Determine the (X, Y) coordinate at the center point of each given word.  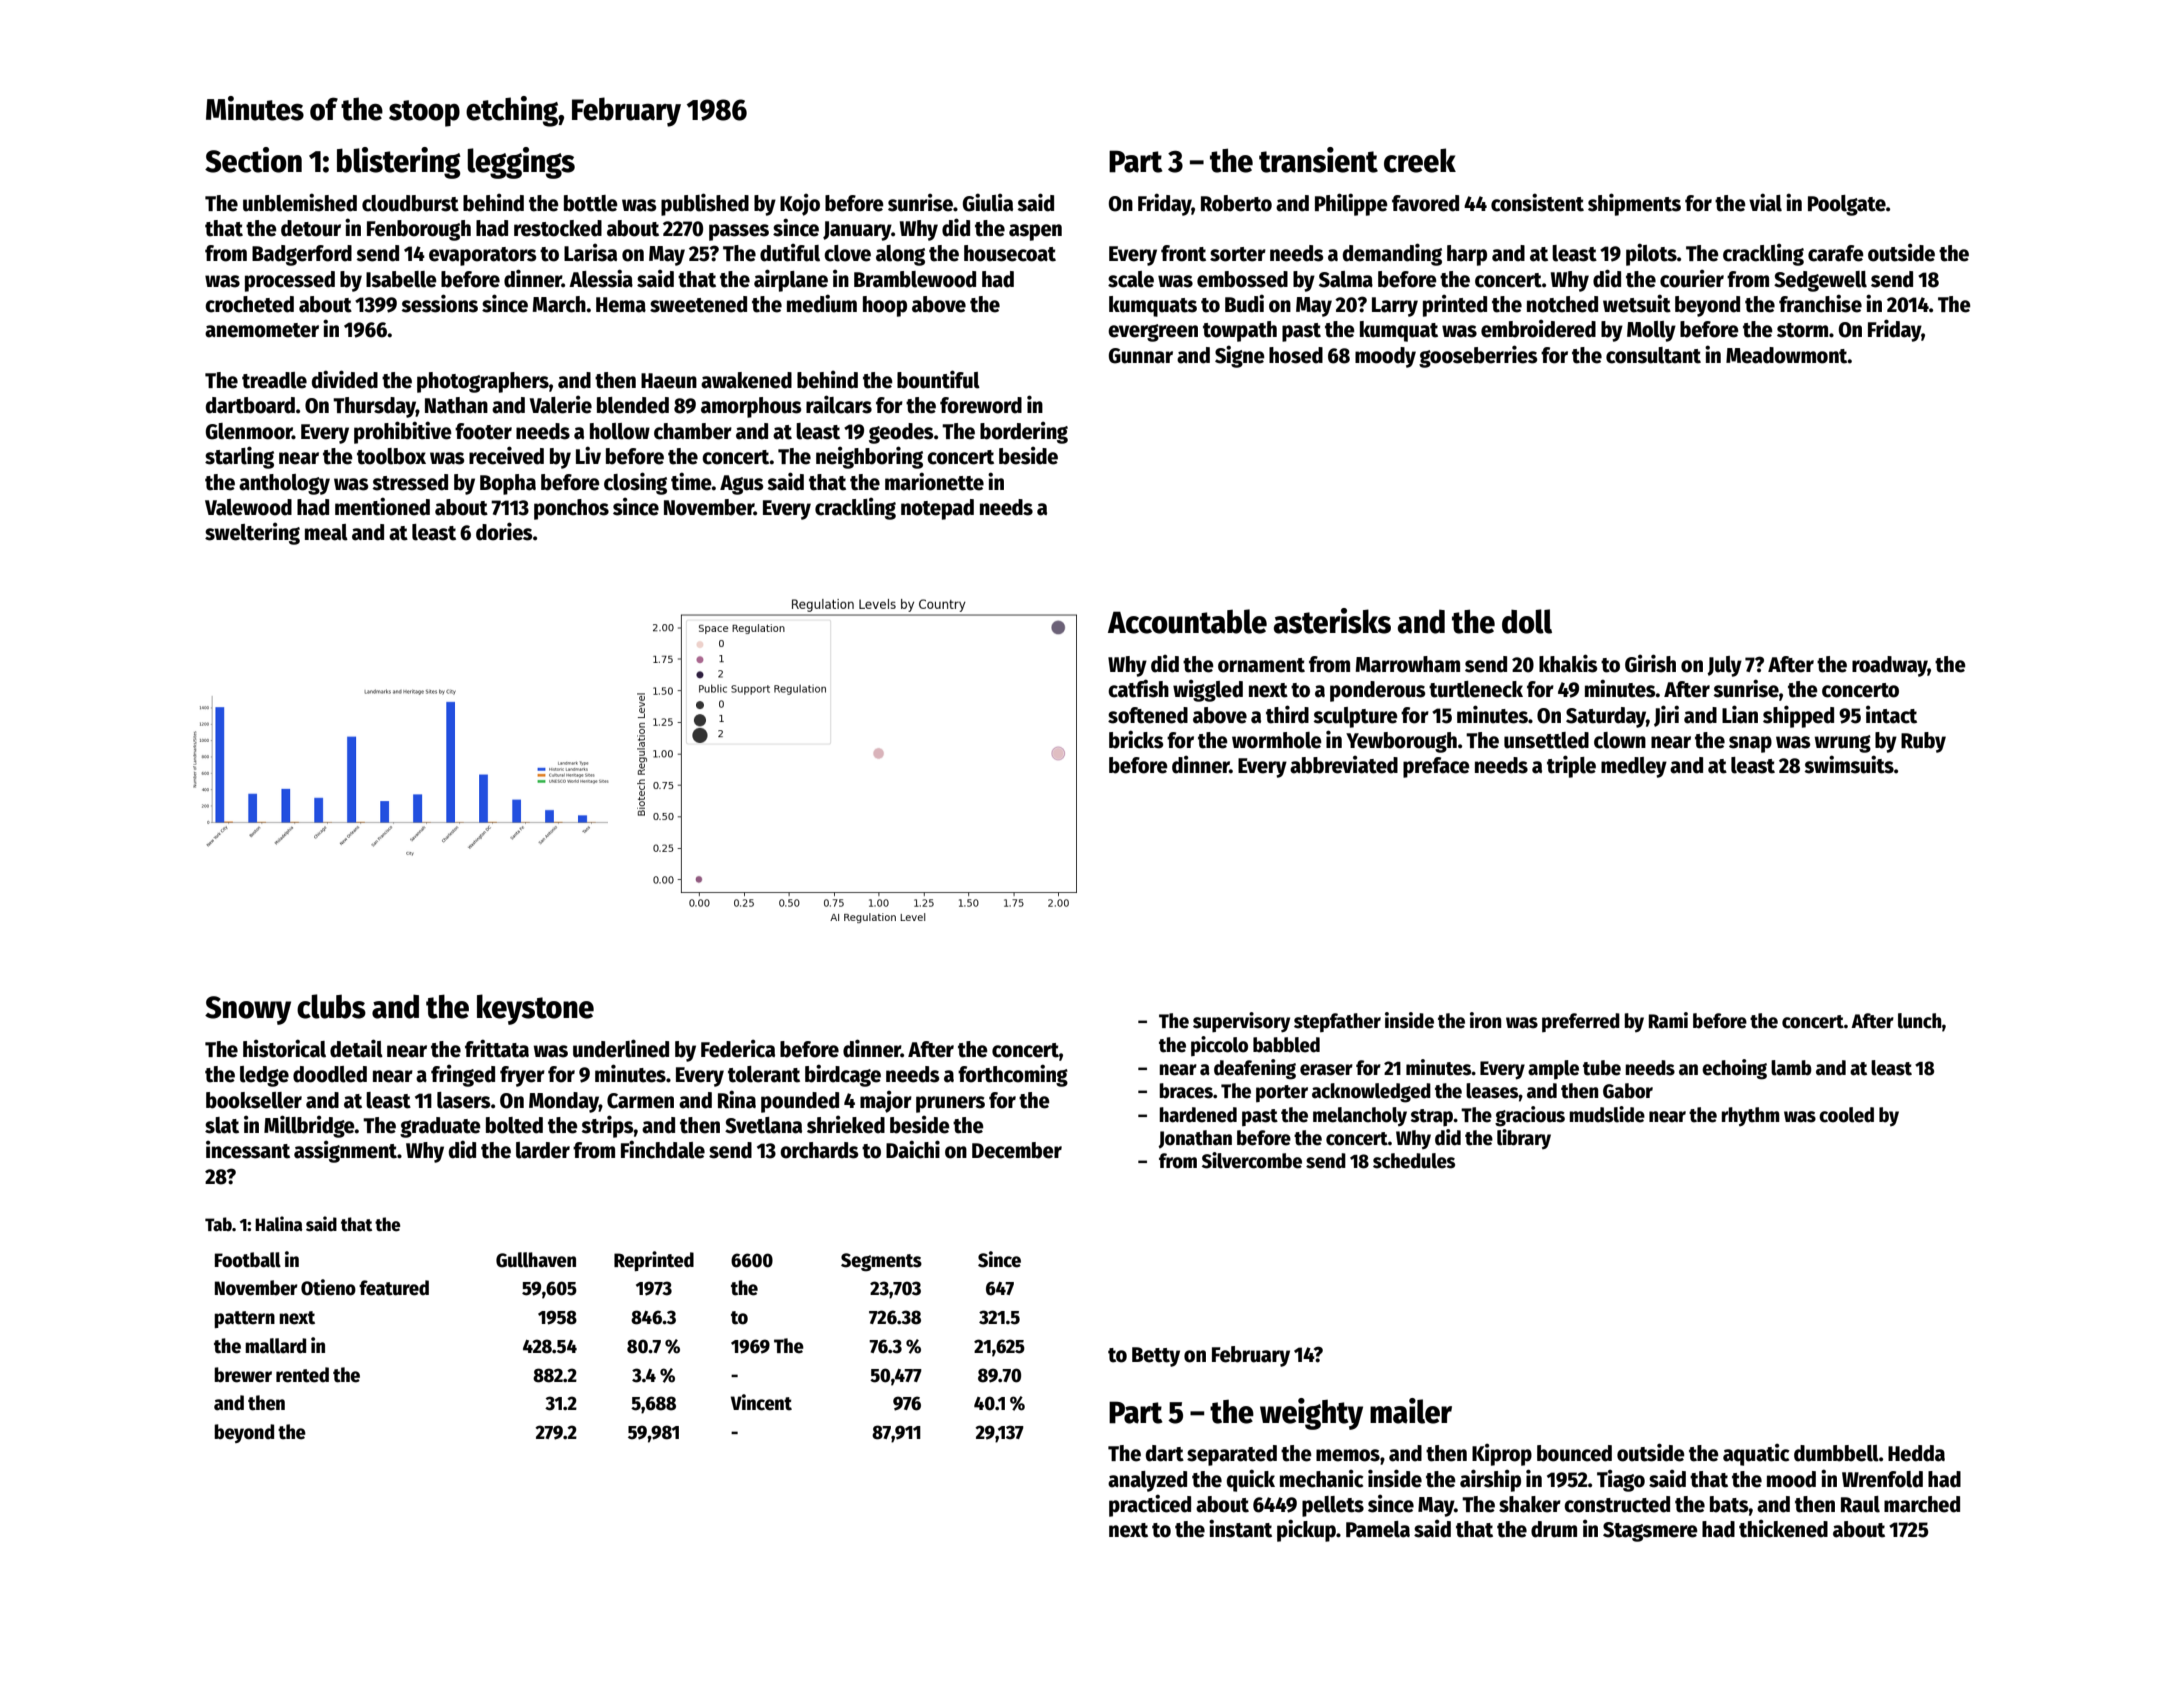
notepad (937, 509)
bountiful (938, 379)
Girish (1650, 663)
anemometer (262, 330)
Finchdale (663, 1149)
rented (302, 1375)
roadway (1890, 666)
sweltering (252, 533)
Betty (1156, 1357)
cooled (1846, 1115)
